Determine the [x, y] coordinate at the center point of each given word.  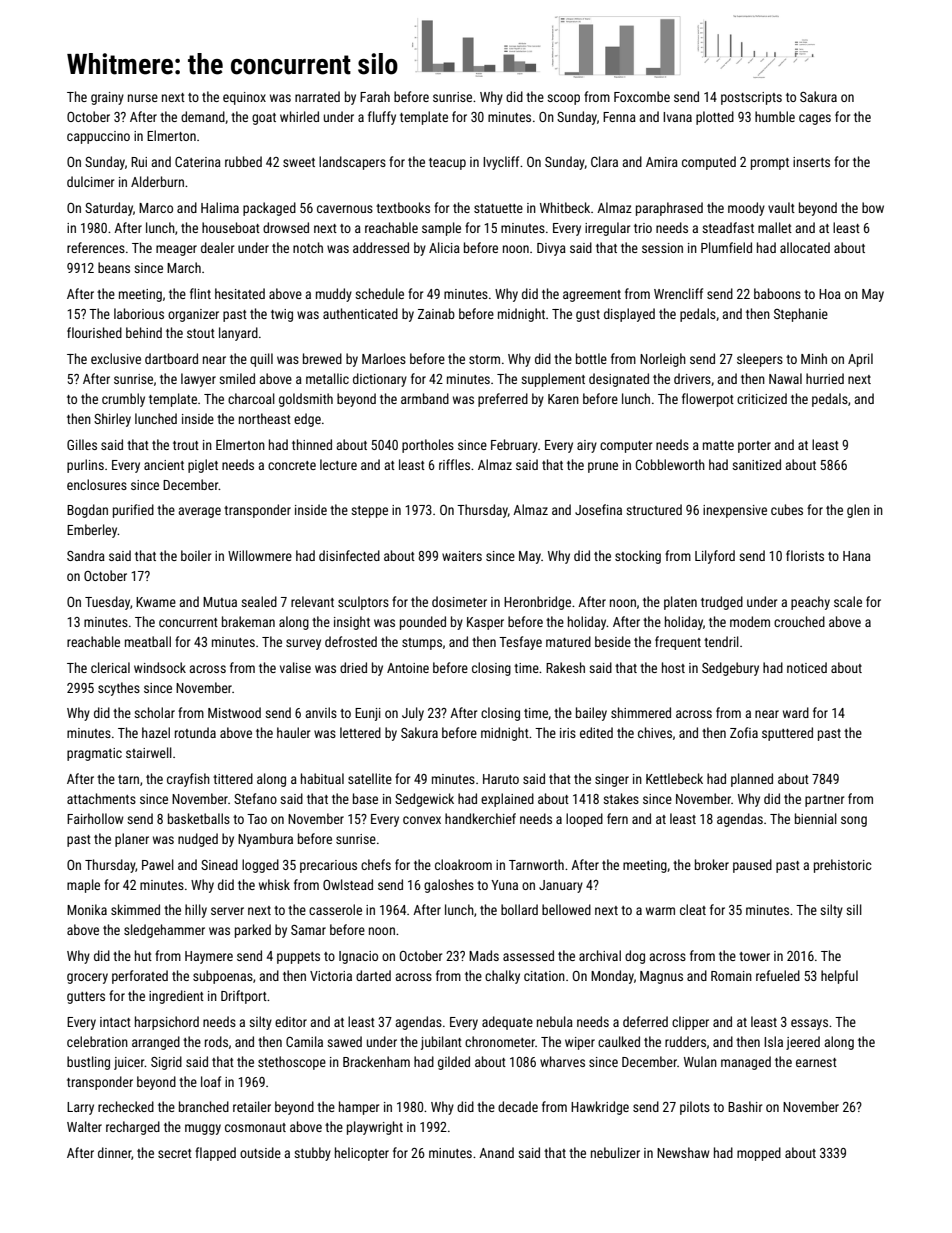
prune [603, 467]
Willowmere [260, 555]
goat [264, 119]
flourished [94, 332]
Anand [496, 1152]
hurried [825, 378]
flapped [215, 1154]
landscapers [352, 163]
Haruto [501, 779]
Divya [551, 249]
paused [752, 866]
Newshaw [683, 1152]
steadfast [728, 227]
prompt [770, 164]
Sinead [219, 864]
